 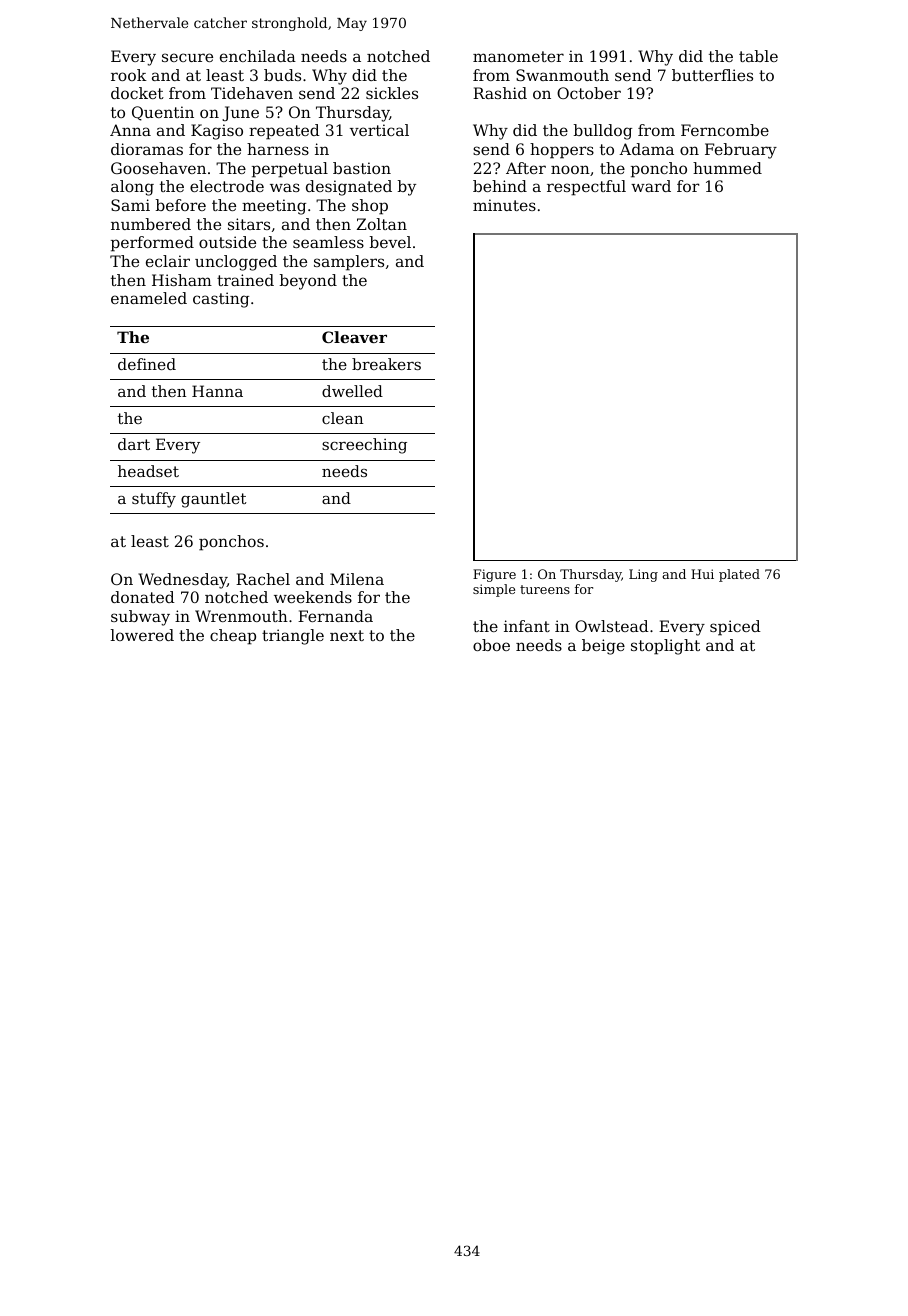 What do you see at coordinates (274, 207) in the screenshot?
I see `meeting` at bounding box center [274, 207].
